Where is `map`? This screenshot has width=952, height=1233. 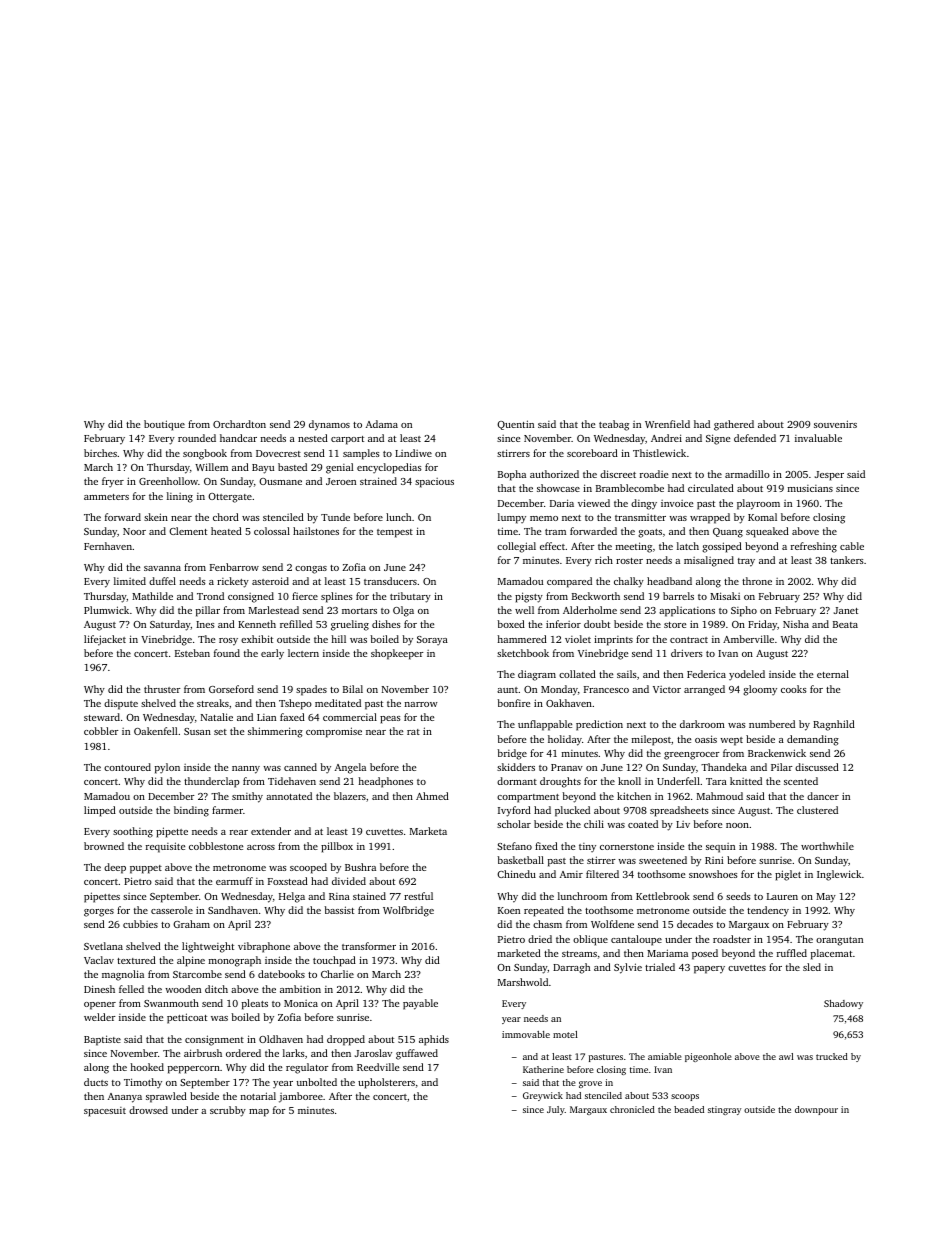 map is located at coordinates (259, 1113).
